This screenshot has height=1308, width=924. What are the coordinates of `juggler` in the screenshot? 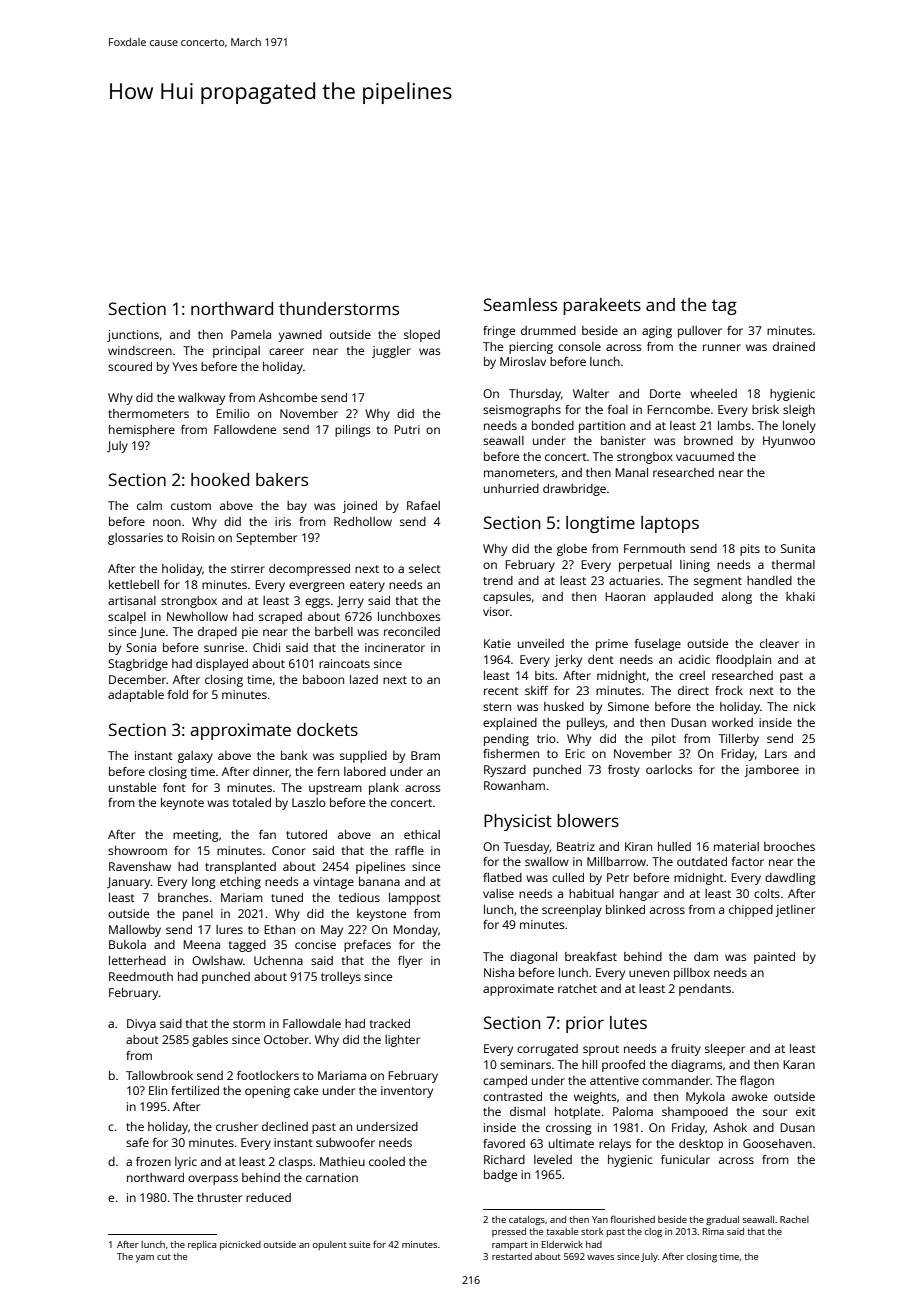 It's located at (391, 352).
